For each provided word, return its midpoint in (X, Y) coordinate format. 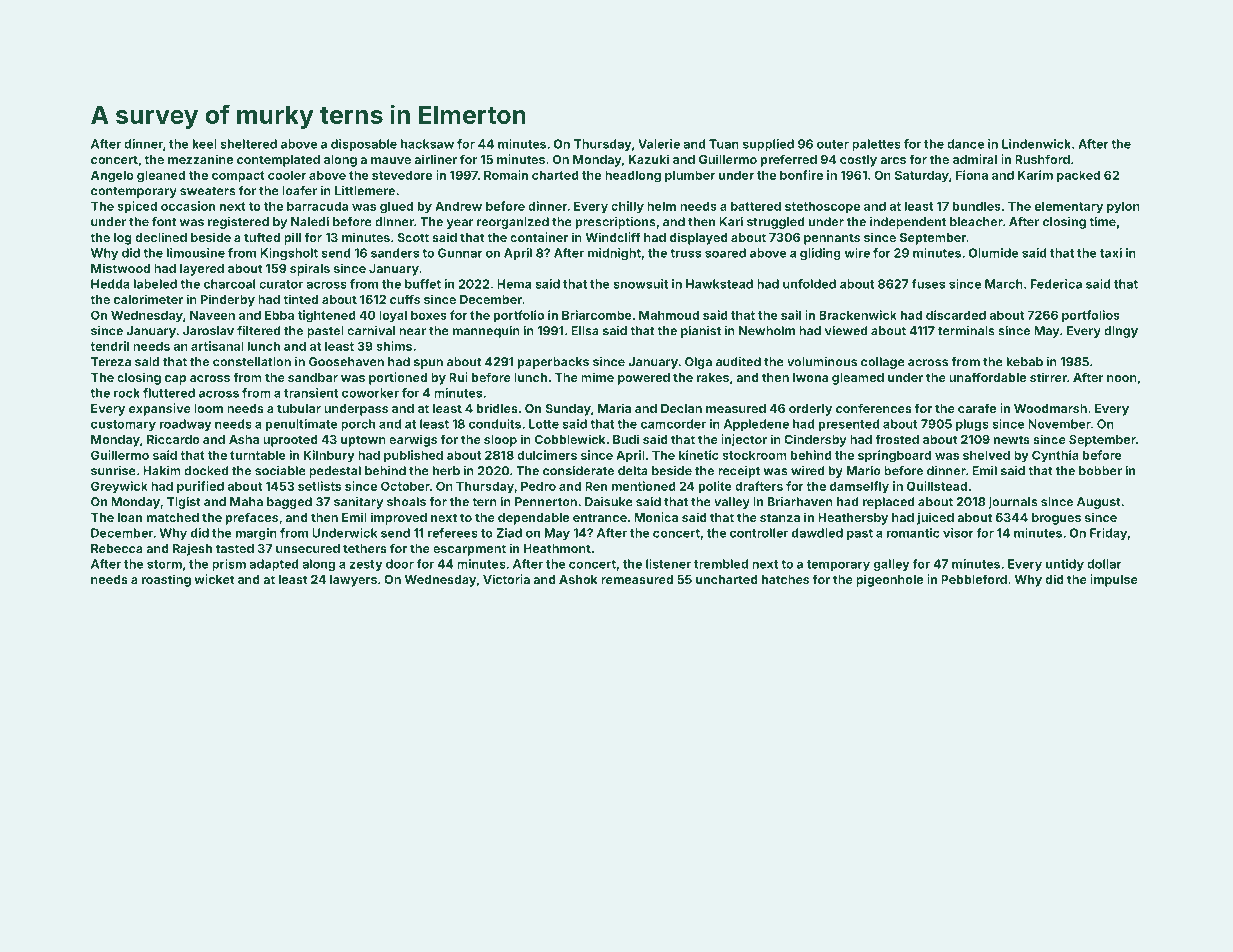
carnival (371, 331)
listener (668, 564)
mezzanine (200, 159)
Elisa (585, 330)
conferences (874, 408)
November (1059, 424)
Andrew (458, 206)
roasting (166, 580)
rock (127, 393)
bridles (497, 408)
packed (1078, 176)
